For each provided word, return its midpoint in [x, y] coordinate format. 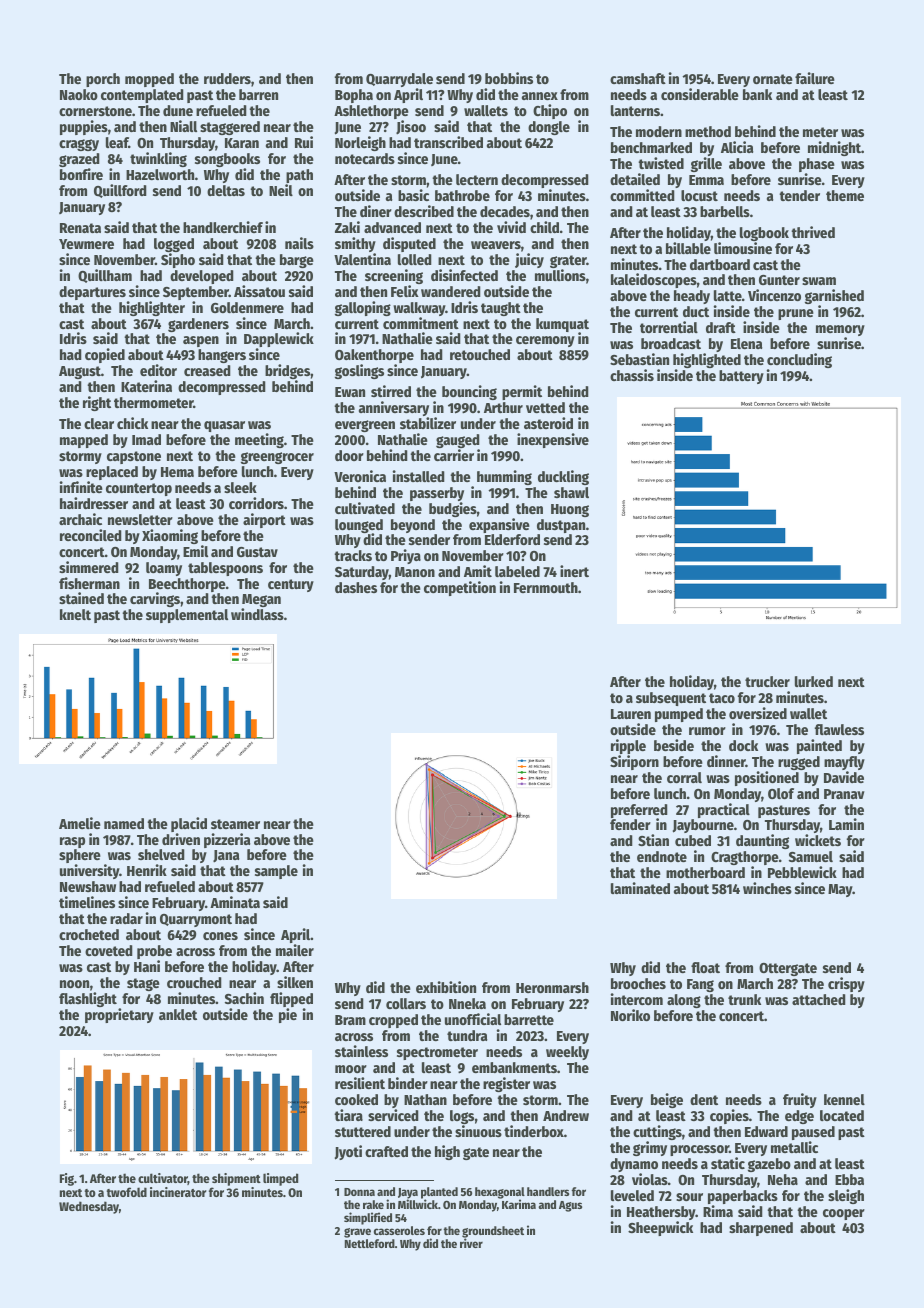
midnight [834, 148]
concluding [799, 360]
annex [540, 96]
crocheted [89, 934]
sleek [240, 487]
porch [103, 80]
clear [99, 423]
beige [667, 1100]
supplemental [187, 616]
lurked [814, 681]
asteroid [548, 423]
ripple [628, 746]
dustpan [561, 526]
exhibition [446, 987]
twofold [127, 1192]
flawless [839, 729]
